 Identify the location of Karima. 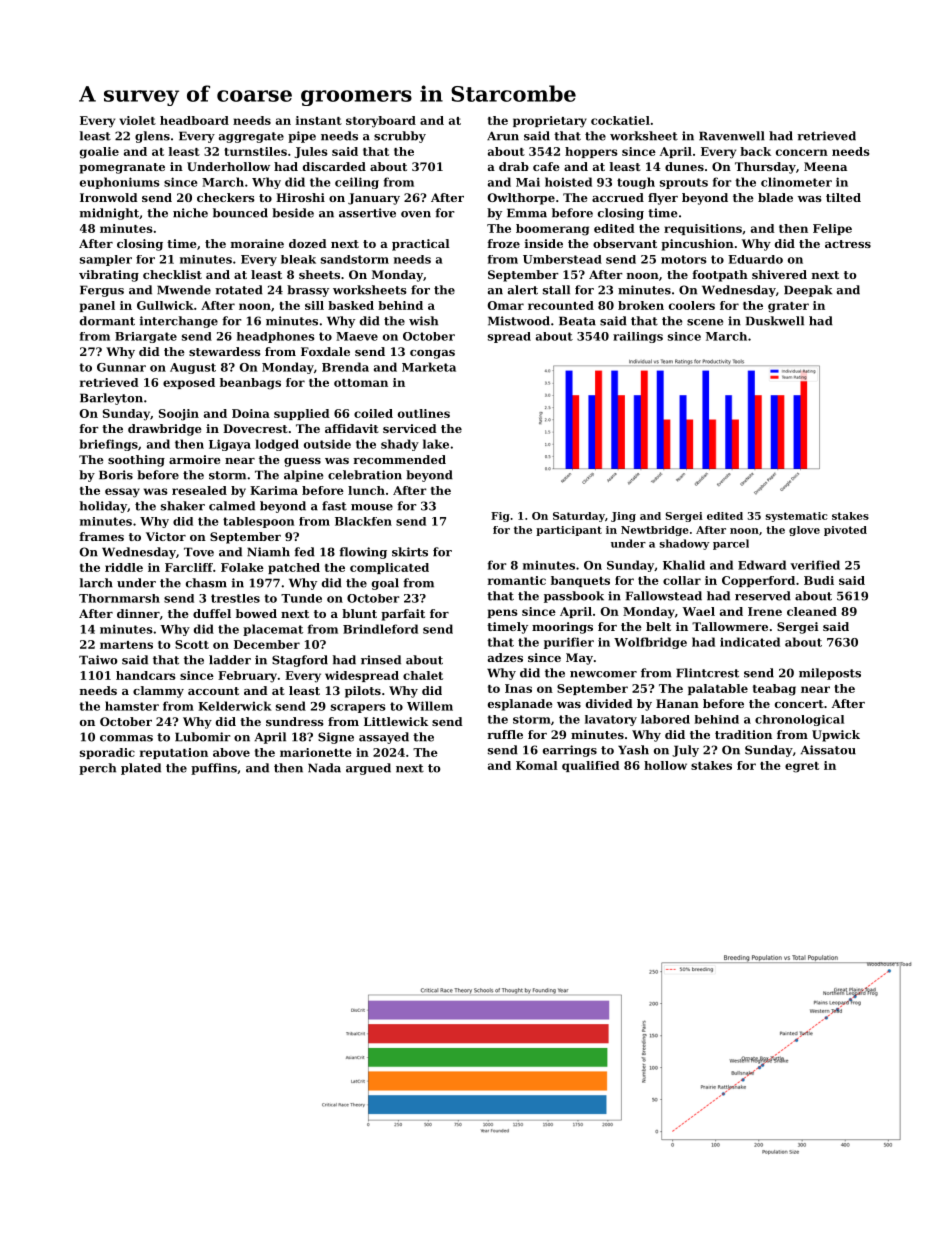
(274, 490).
